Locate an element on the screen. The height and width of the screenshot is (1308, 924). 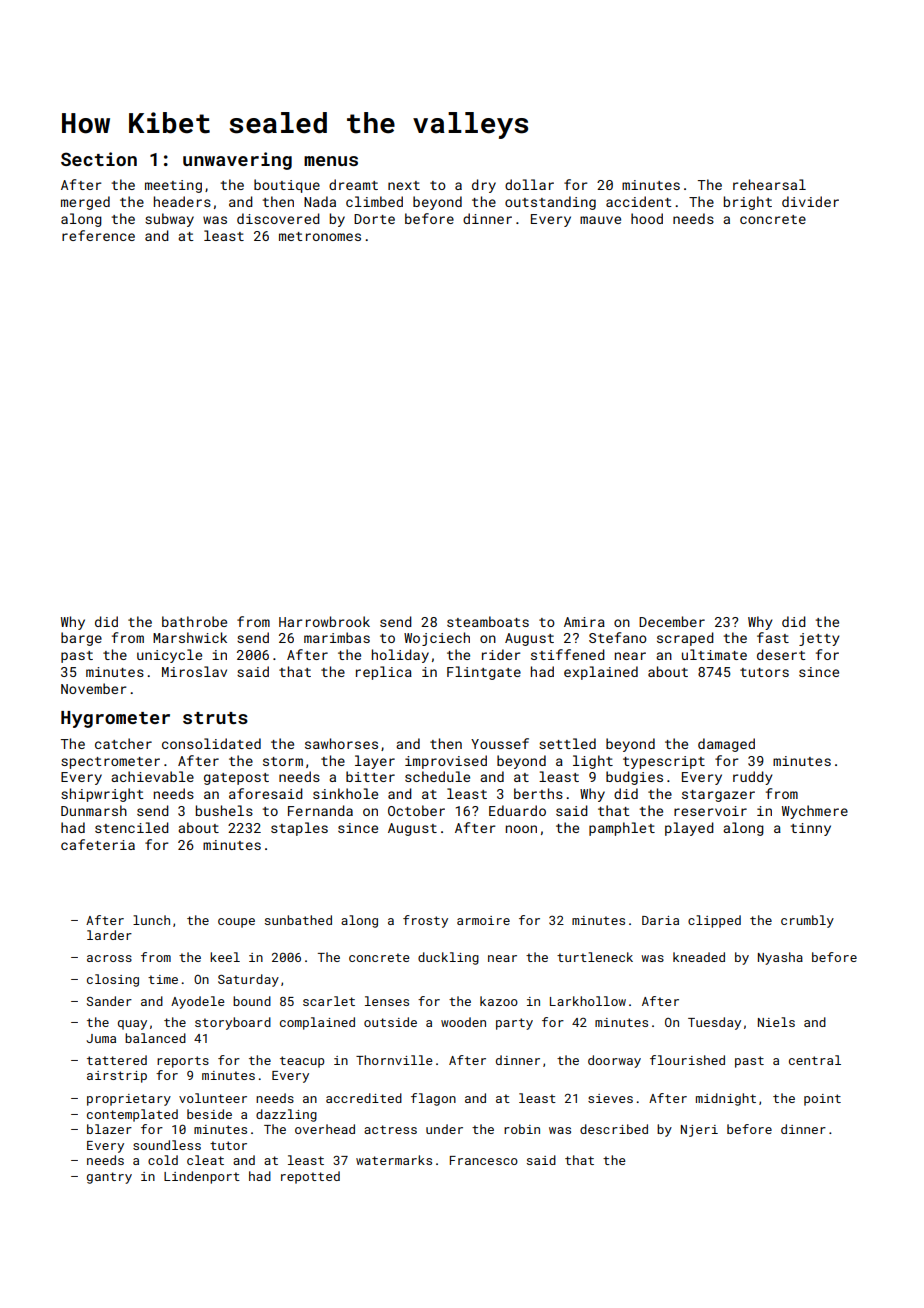
Njeri is located at coordinates (699, 1131).
